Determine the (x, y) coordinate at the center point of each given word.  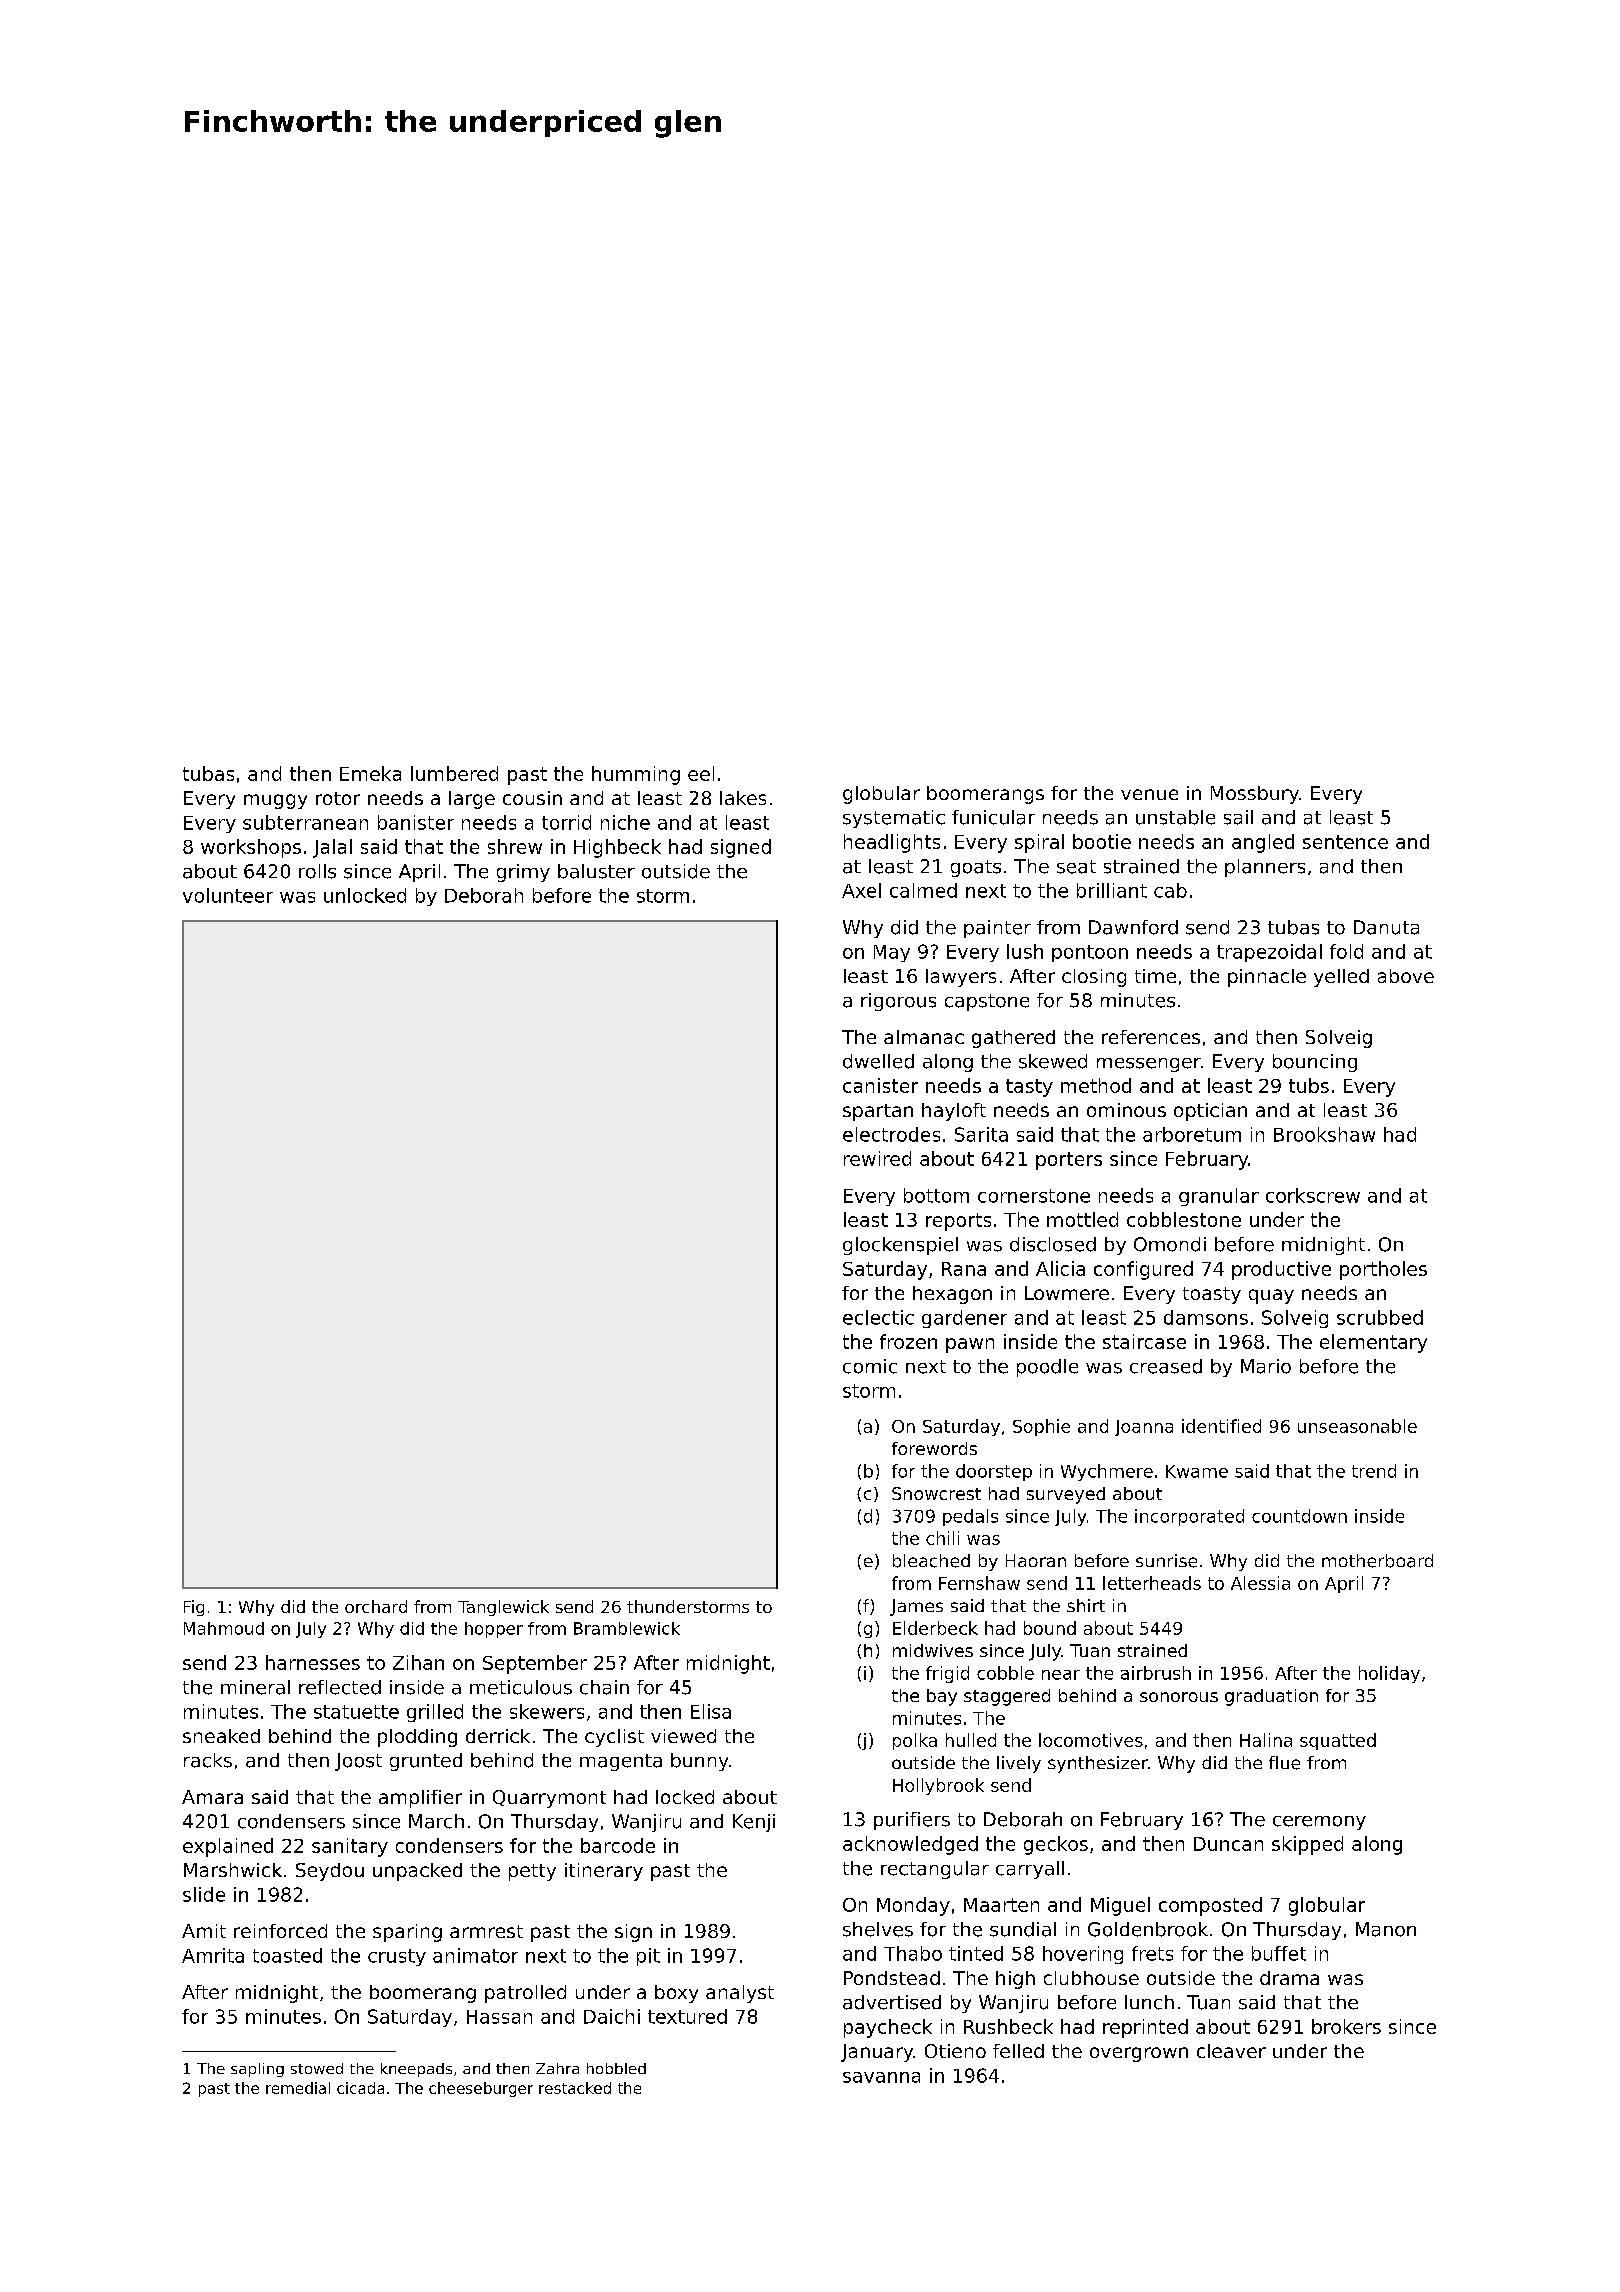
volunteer (228, 895)
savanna (881, 2077)
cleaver (1231, 2051)
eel (701, 773)
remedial (298, 2088)
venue (1149, 794)
